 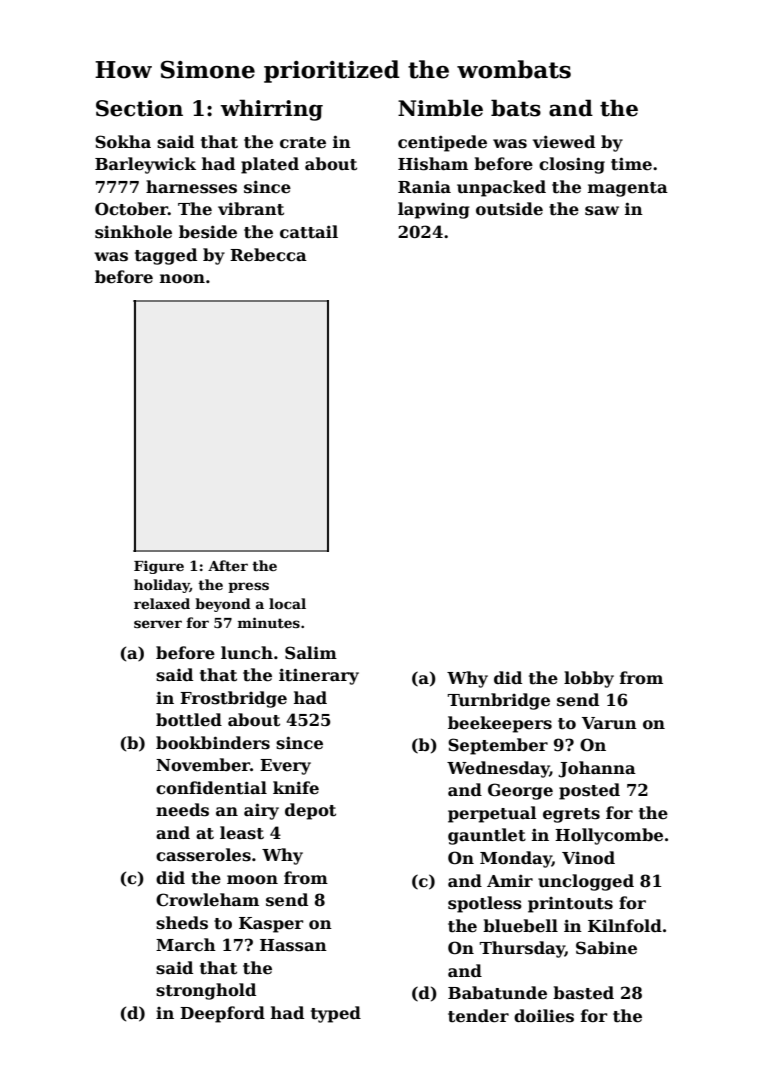 What do you see at coordinates (609, 723) in the page?
I see `Varun` at bounding box center [609, 723].
